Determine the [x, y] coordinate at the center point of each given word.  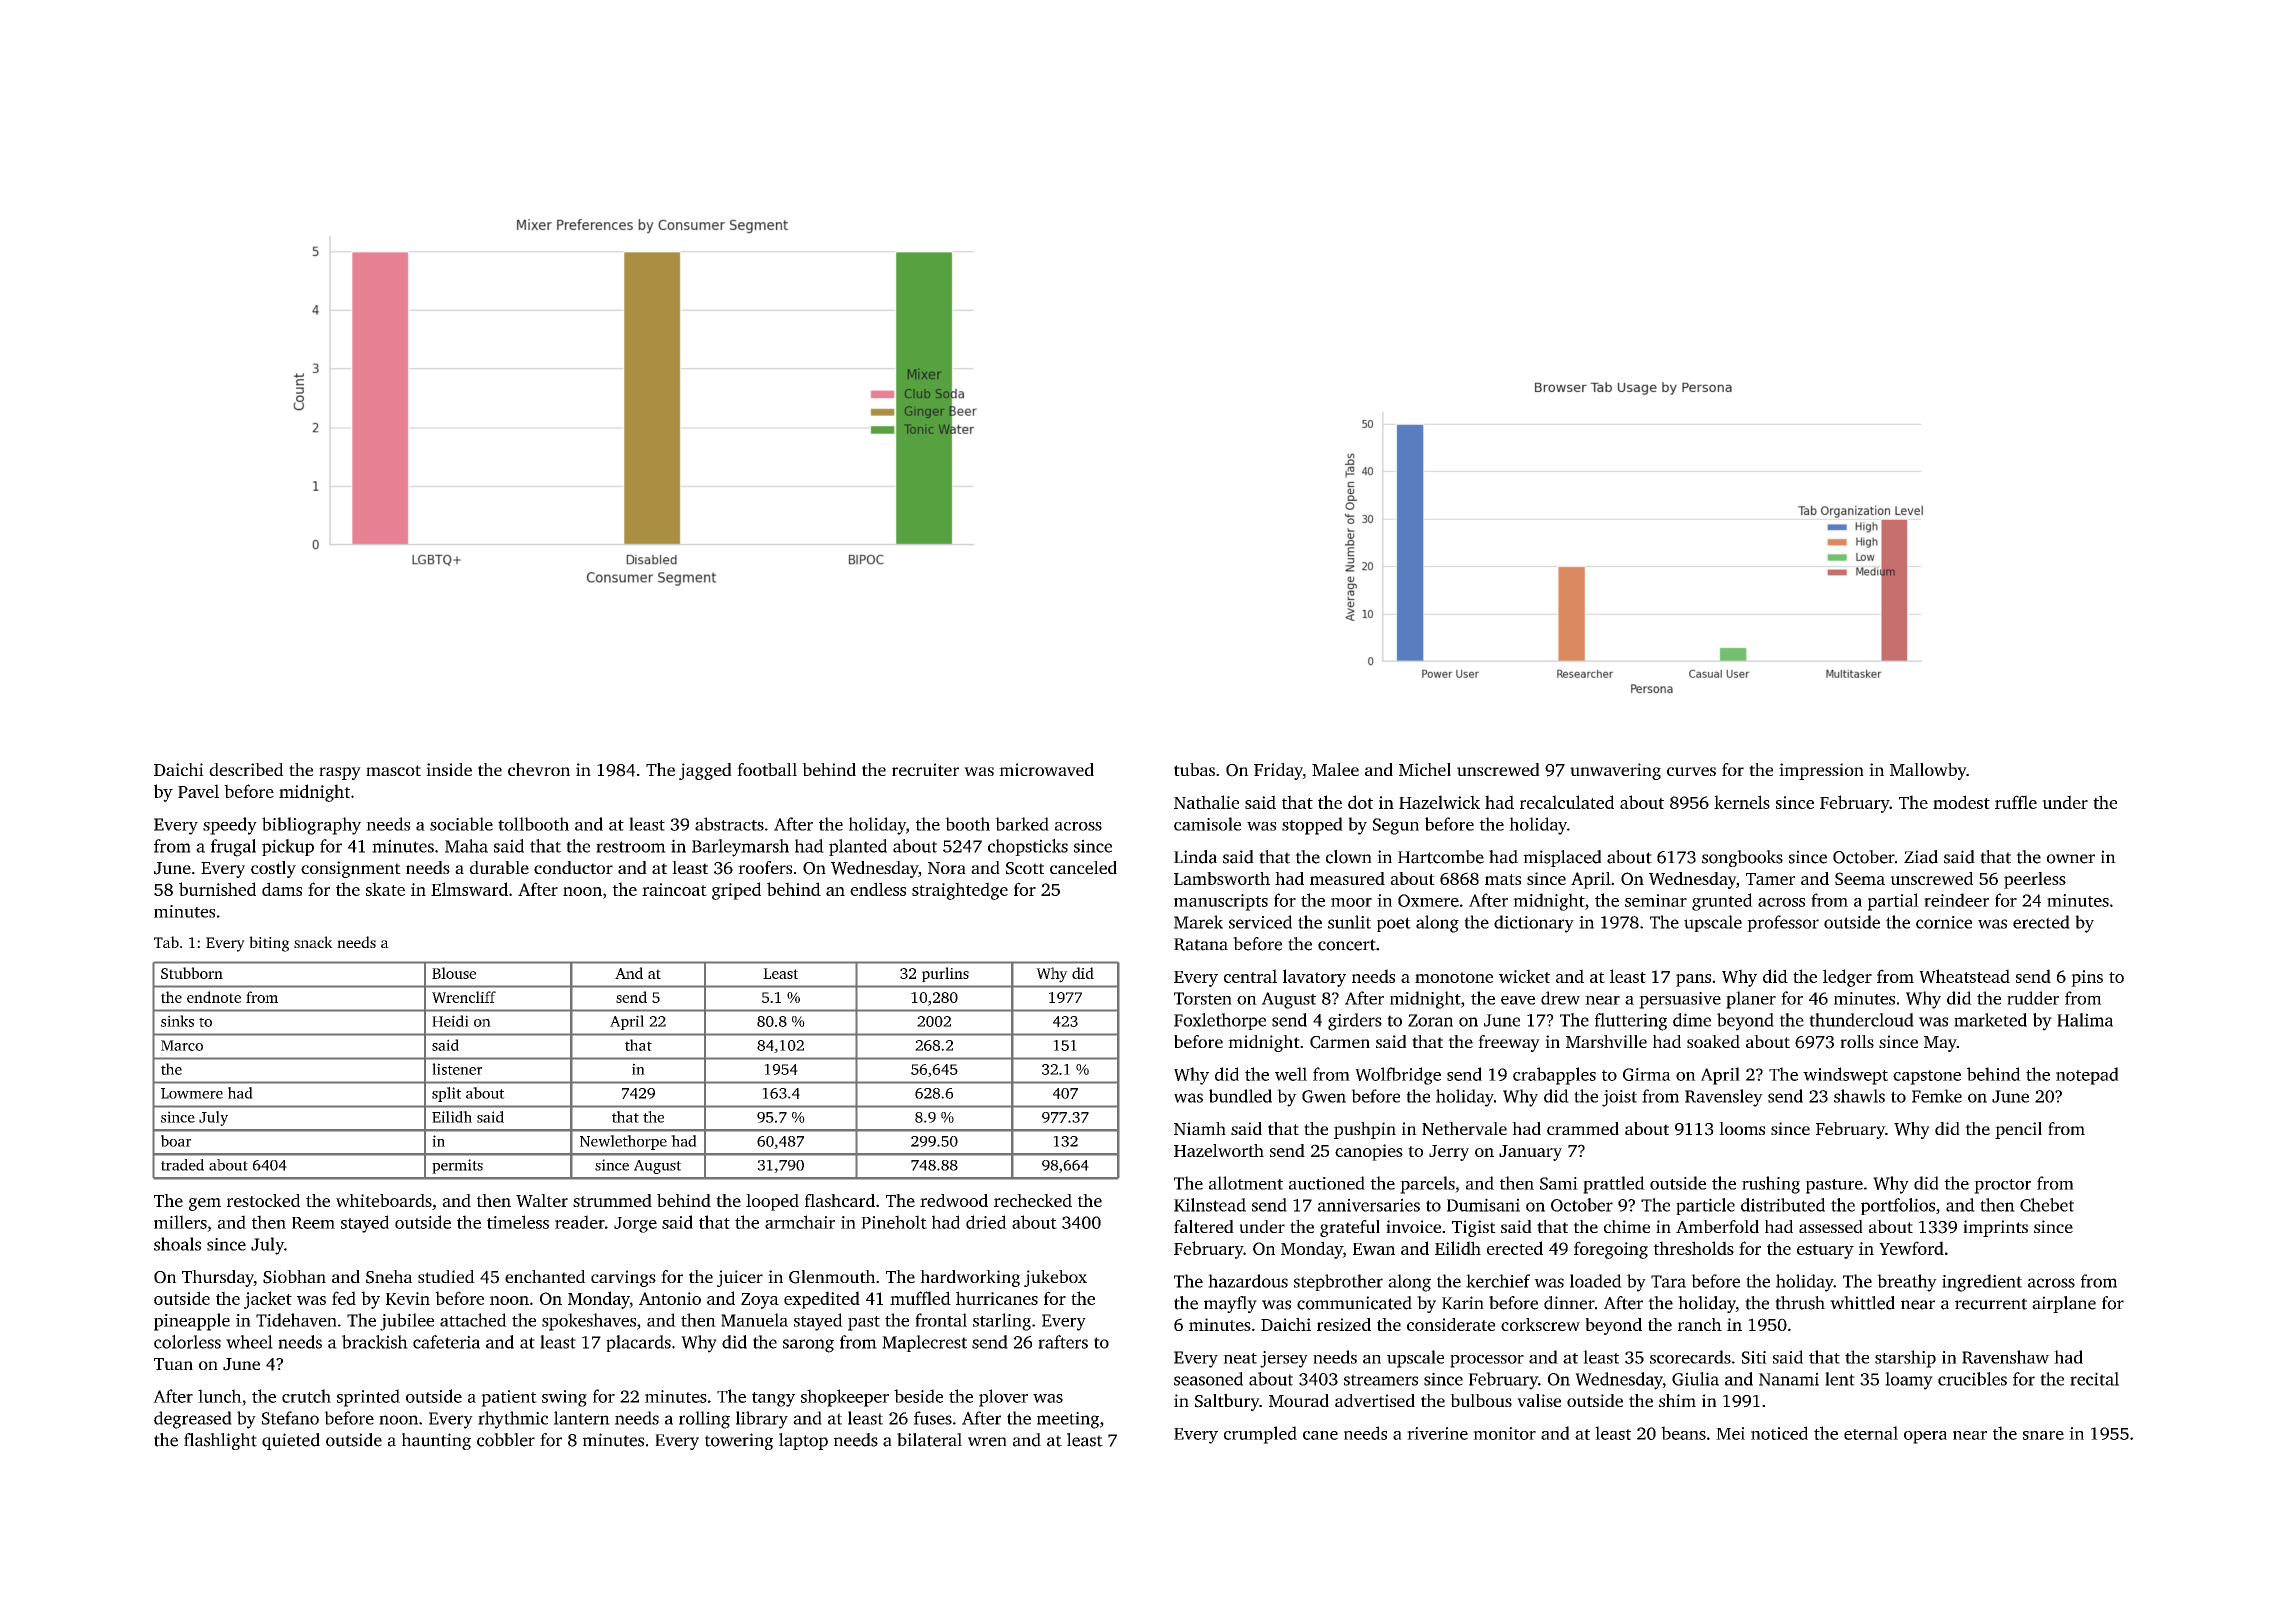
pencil [2018, 1130]
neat [1240, 1358]
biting [269, 944]
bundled [1240, 1096]
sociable [461, 824]
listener [457, 1069]
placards [638, 1343]
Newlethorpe [623, 1142]
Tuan [173, 1364]
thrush [1800, 1303]
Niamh [1200, 1128]
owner [2071, 859]
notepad [2087, 1076]
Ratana [1201, 944]
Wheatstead [1964, 976]
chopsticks [1028, 847]
